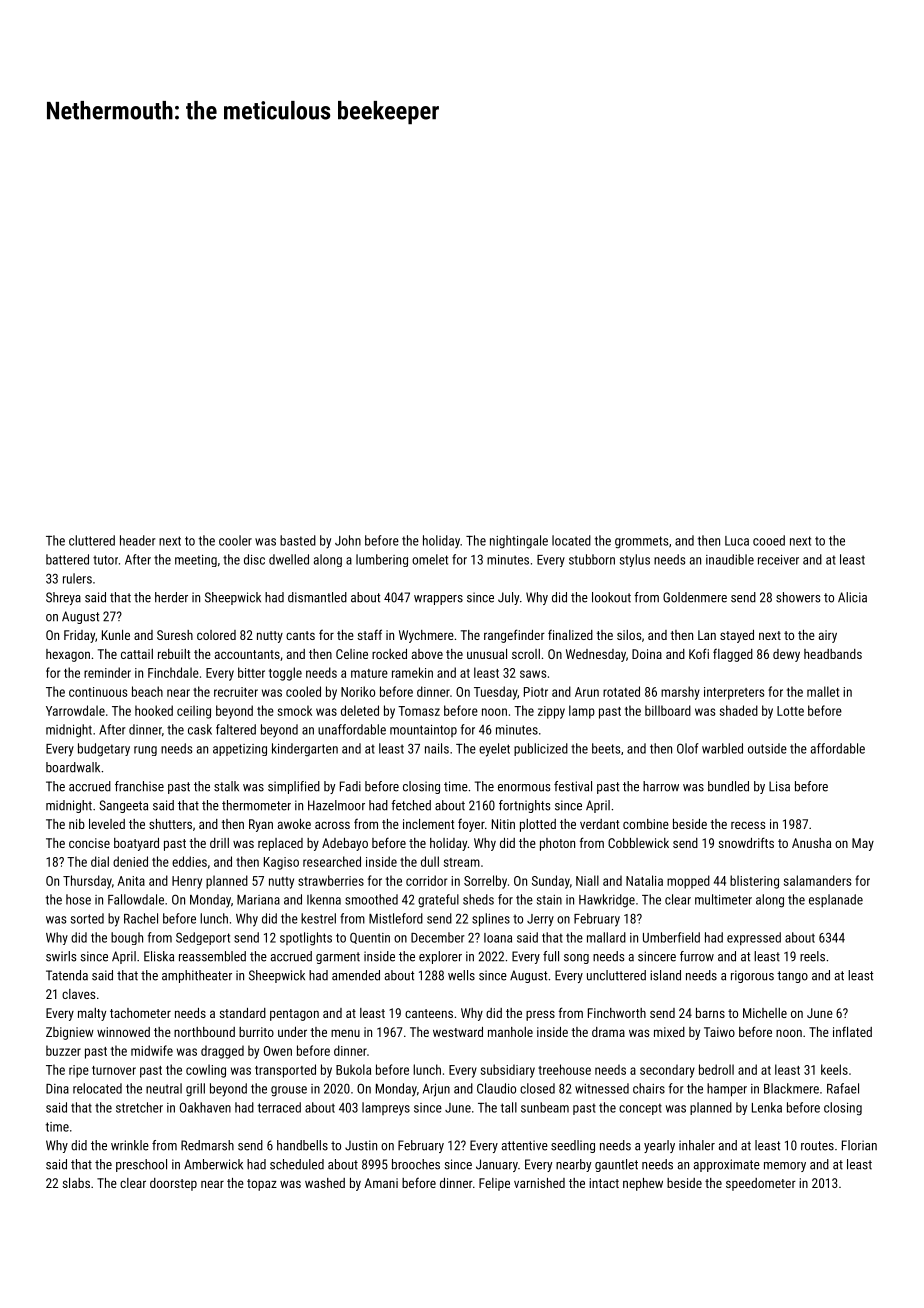 Image resolution: width=924 pixels, height=1308 pixels. What do you see at coordinates (638, 843) in the image?
I see `Cobblewick` at bounding box center [638, 843].
